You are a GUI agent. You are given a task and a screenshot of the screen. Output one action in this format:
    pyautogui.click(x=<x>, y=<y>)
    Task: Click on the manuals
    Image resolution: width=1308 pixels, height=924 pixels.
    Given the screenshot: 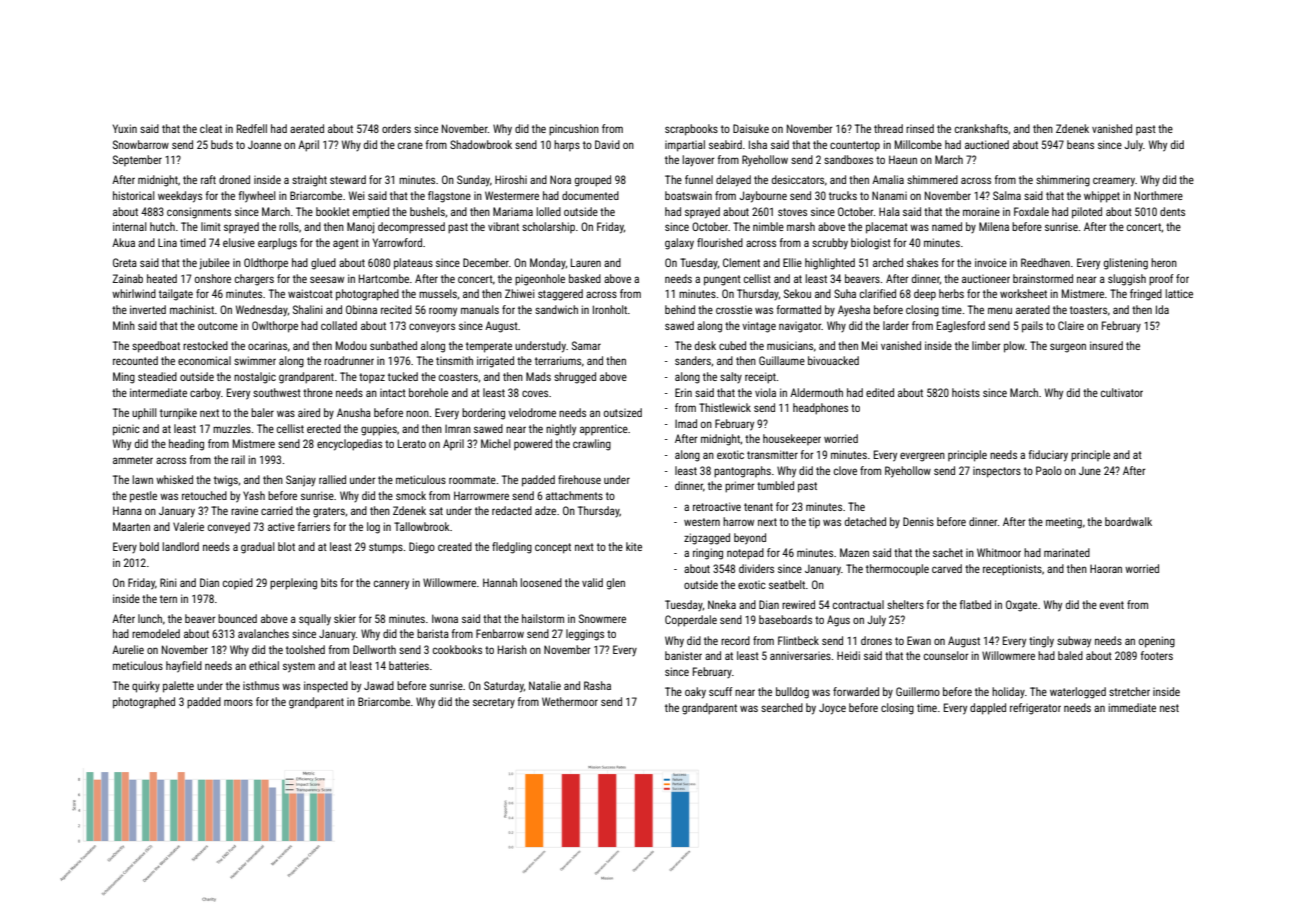 What is the action you would take?
    pyautogui.click(x=480, y=309)
